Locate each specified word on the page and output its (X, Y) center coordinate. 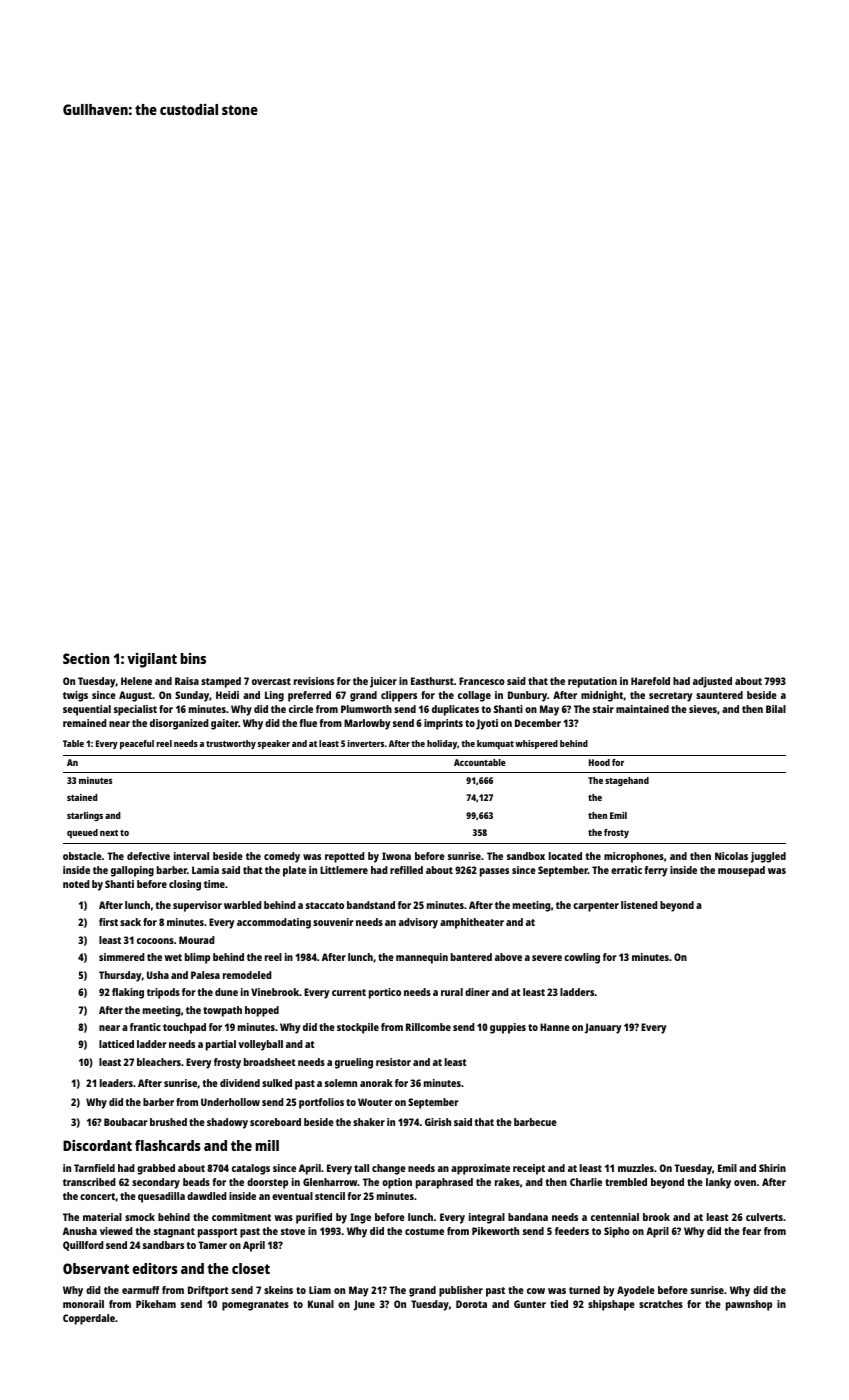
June (364, 1305)
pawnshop (749, 1305)
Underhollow (230, 1102)
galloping (132, 871)
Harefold (650, 681)
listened (639, 905)
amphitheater (472, 923)
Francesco (482, 681)
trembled (626, 1182)
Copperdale (89, 1319)
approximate (480, 1169)
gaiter (225, 724)
